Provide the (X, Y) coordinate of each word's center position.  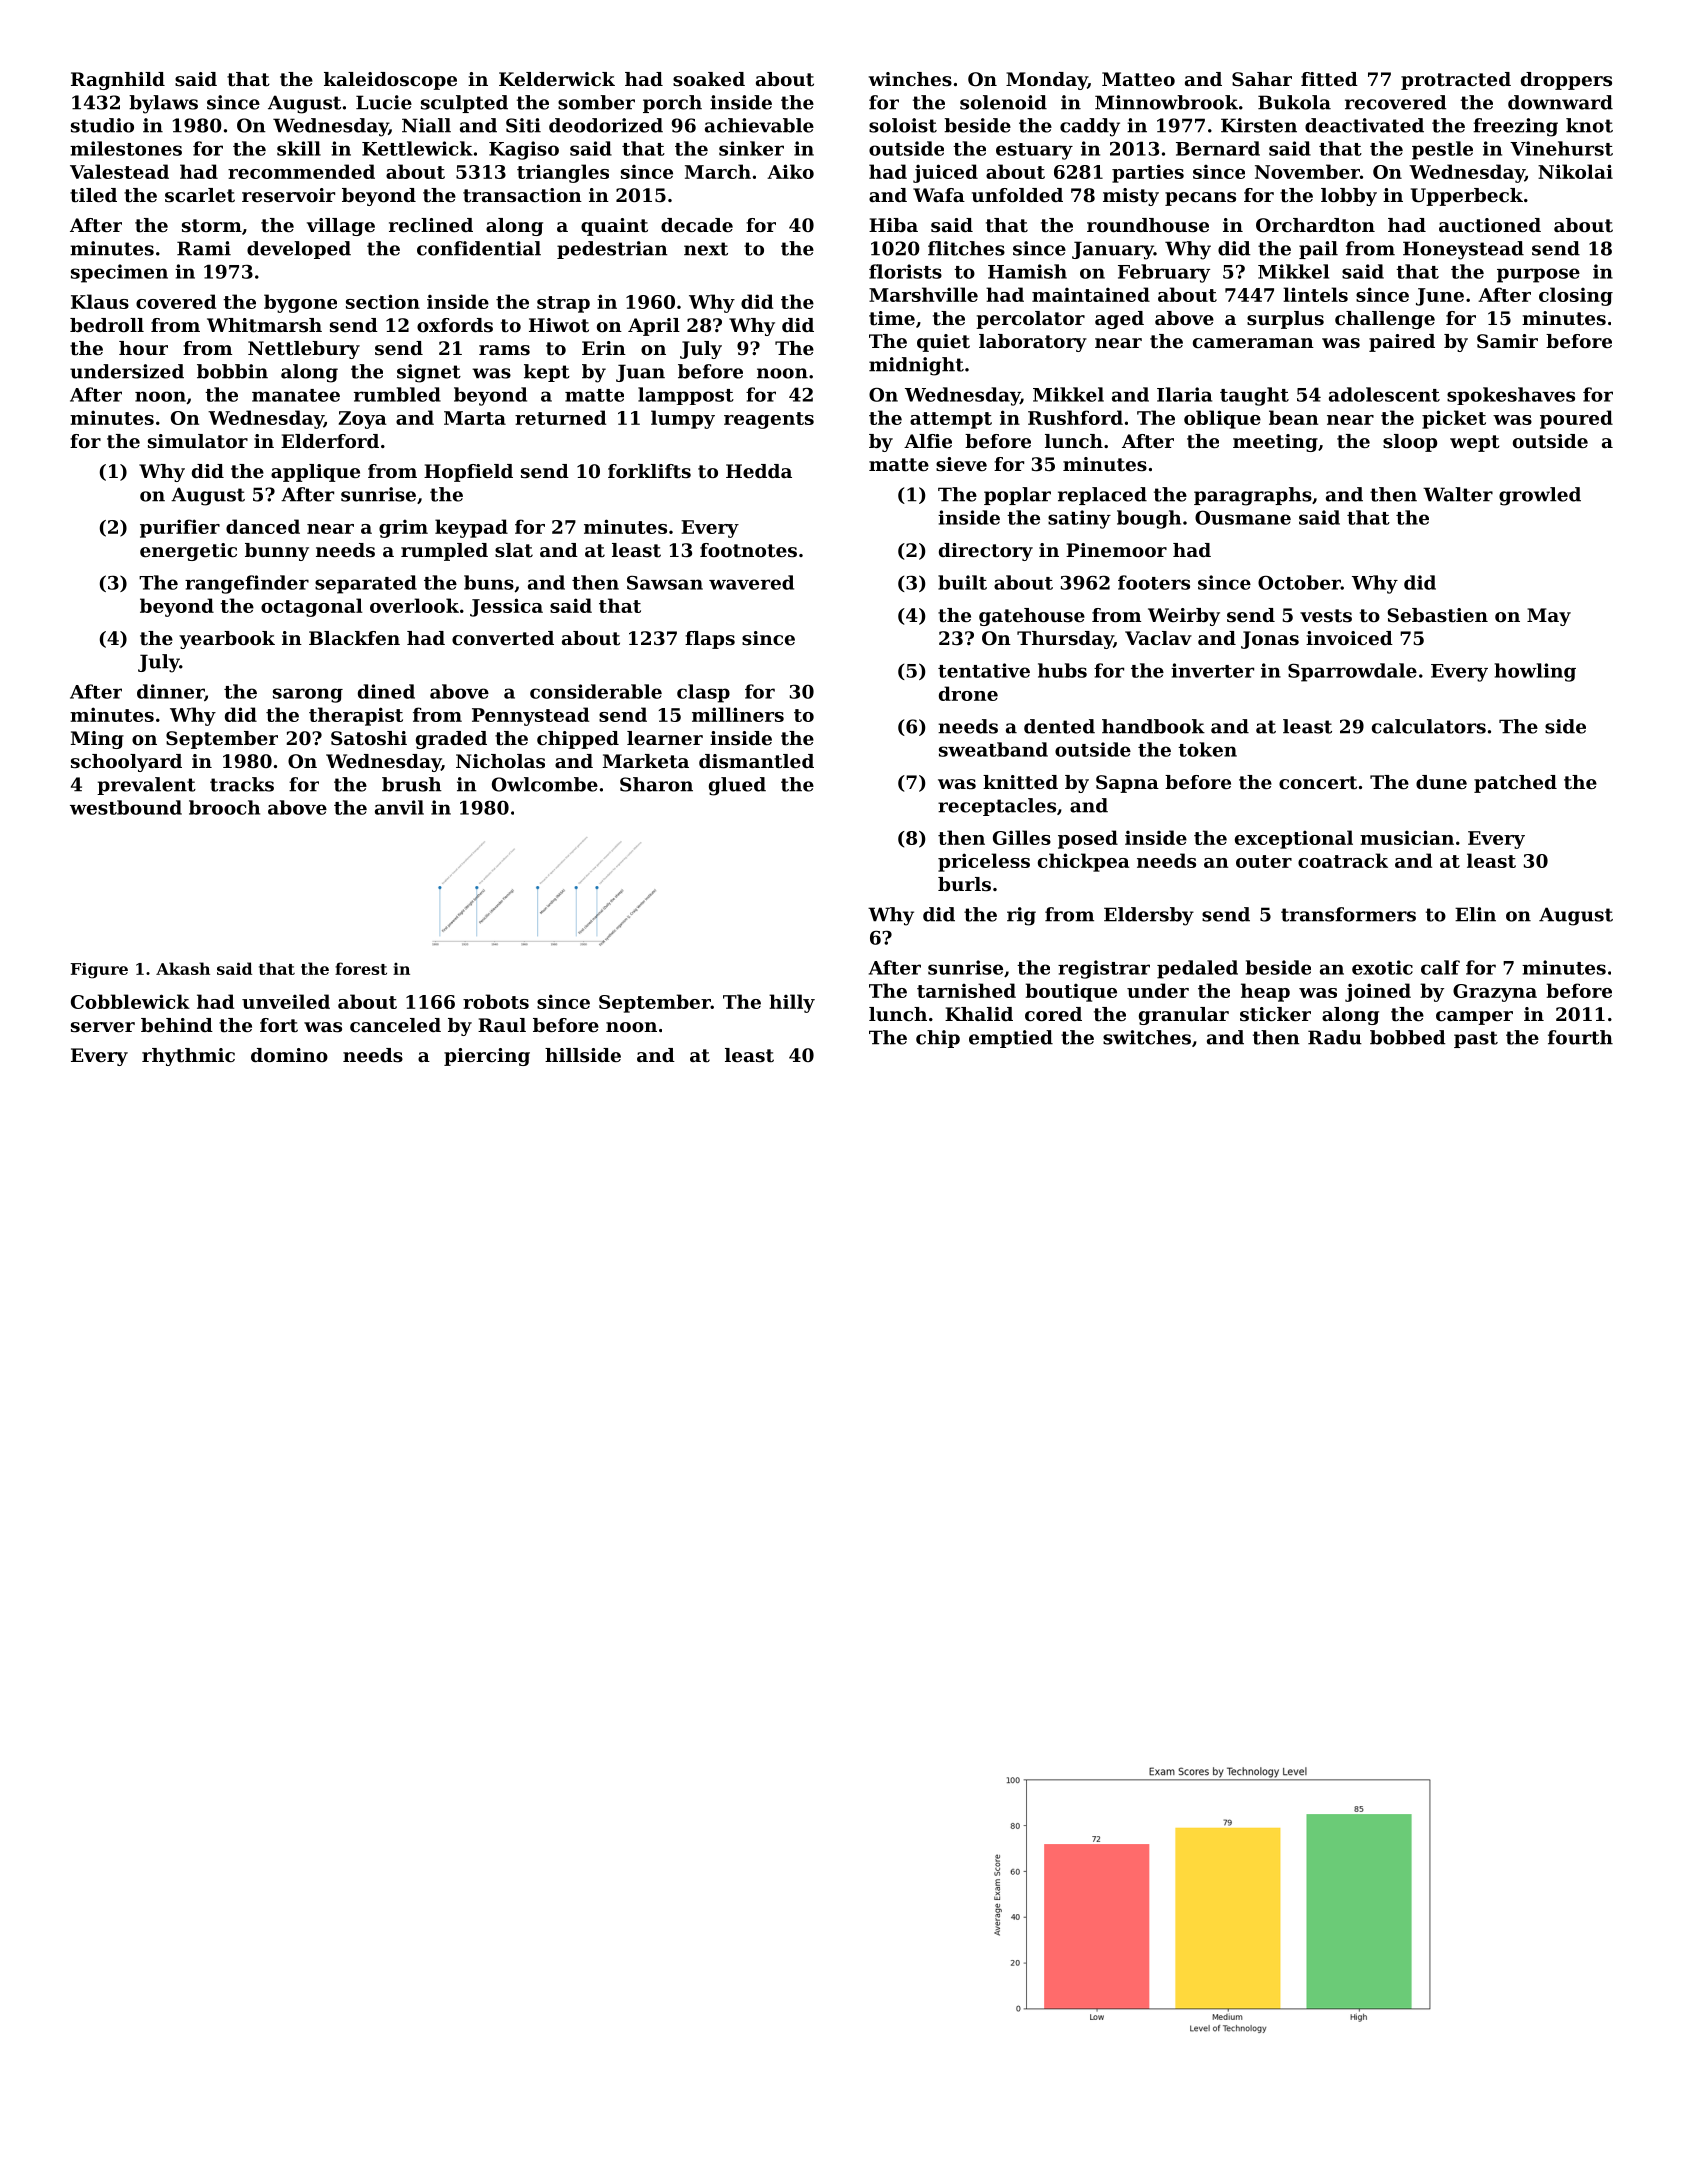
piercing (487, 1057)
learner (665, 738)
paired (1402, 343)
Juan (640, 373)
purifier (180, 528)
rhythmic (188, 1057)
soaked (709, 79)
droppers (1566, 81)
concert (1318, 782)
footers (1154, 582)
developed (299, 250)
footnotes (748, 550)
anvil (399, 807)
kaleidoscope (390, 81)
